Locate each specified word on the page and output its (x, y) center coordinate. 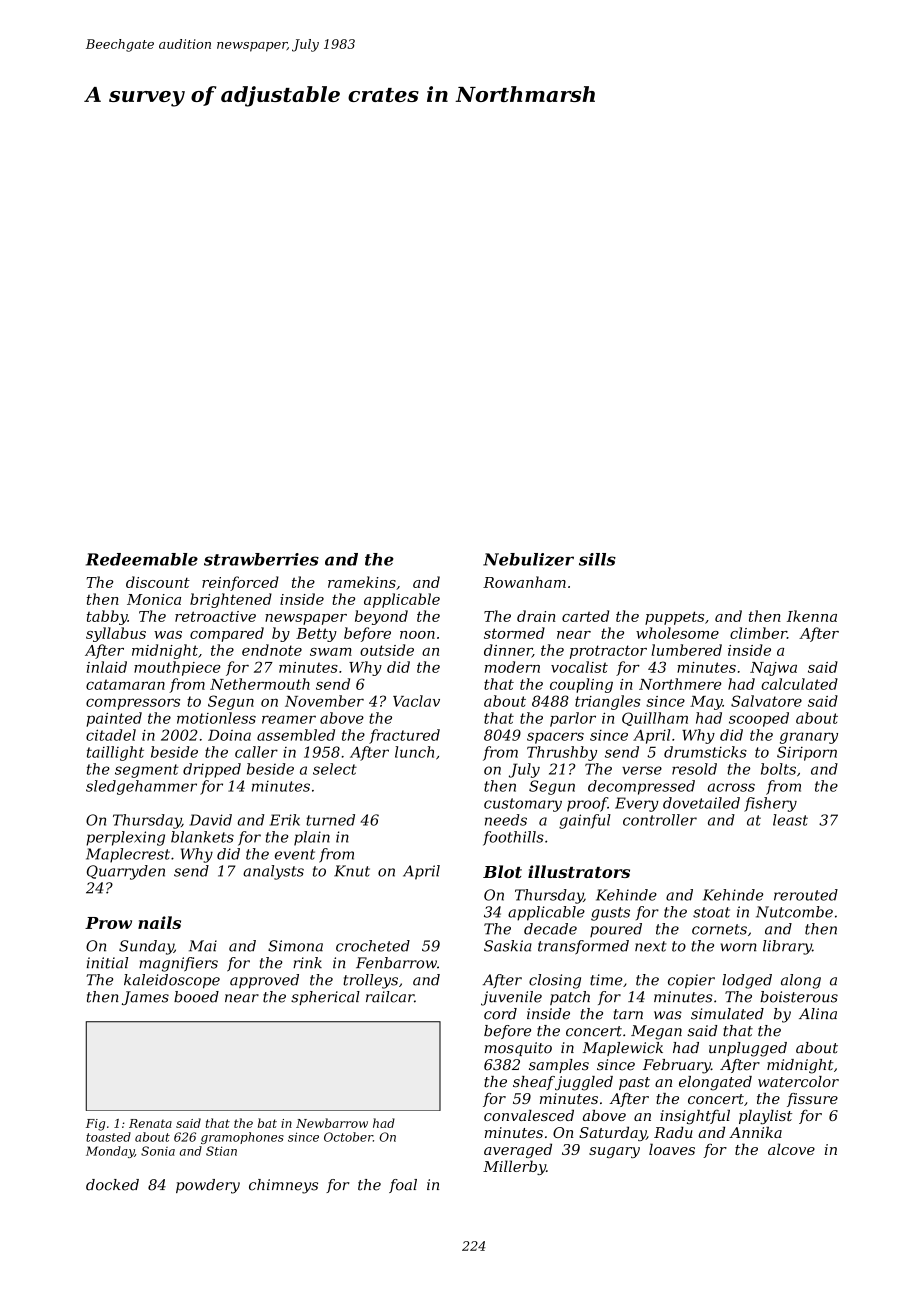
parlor (573, 719)
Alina (818, 1014)
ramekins (362, 582)
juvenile (511, 998)
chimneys (283, 1186)
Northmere (680, 684)
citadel (111, 735)
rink (307, 962)
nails (159, 922)
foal (403, 1186)
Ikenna (812, 616)
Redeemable (142, 559)
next (650, 946)
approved (264, 981)
